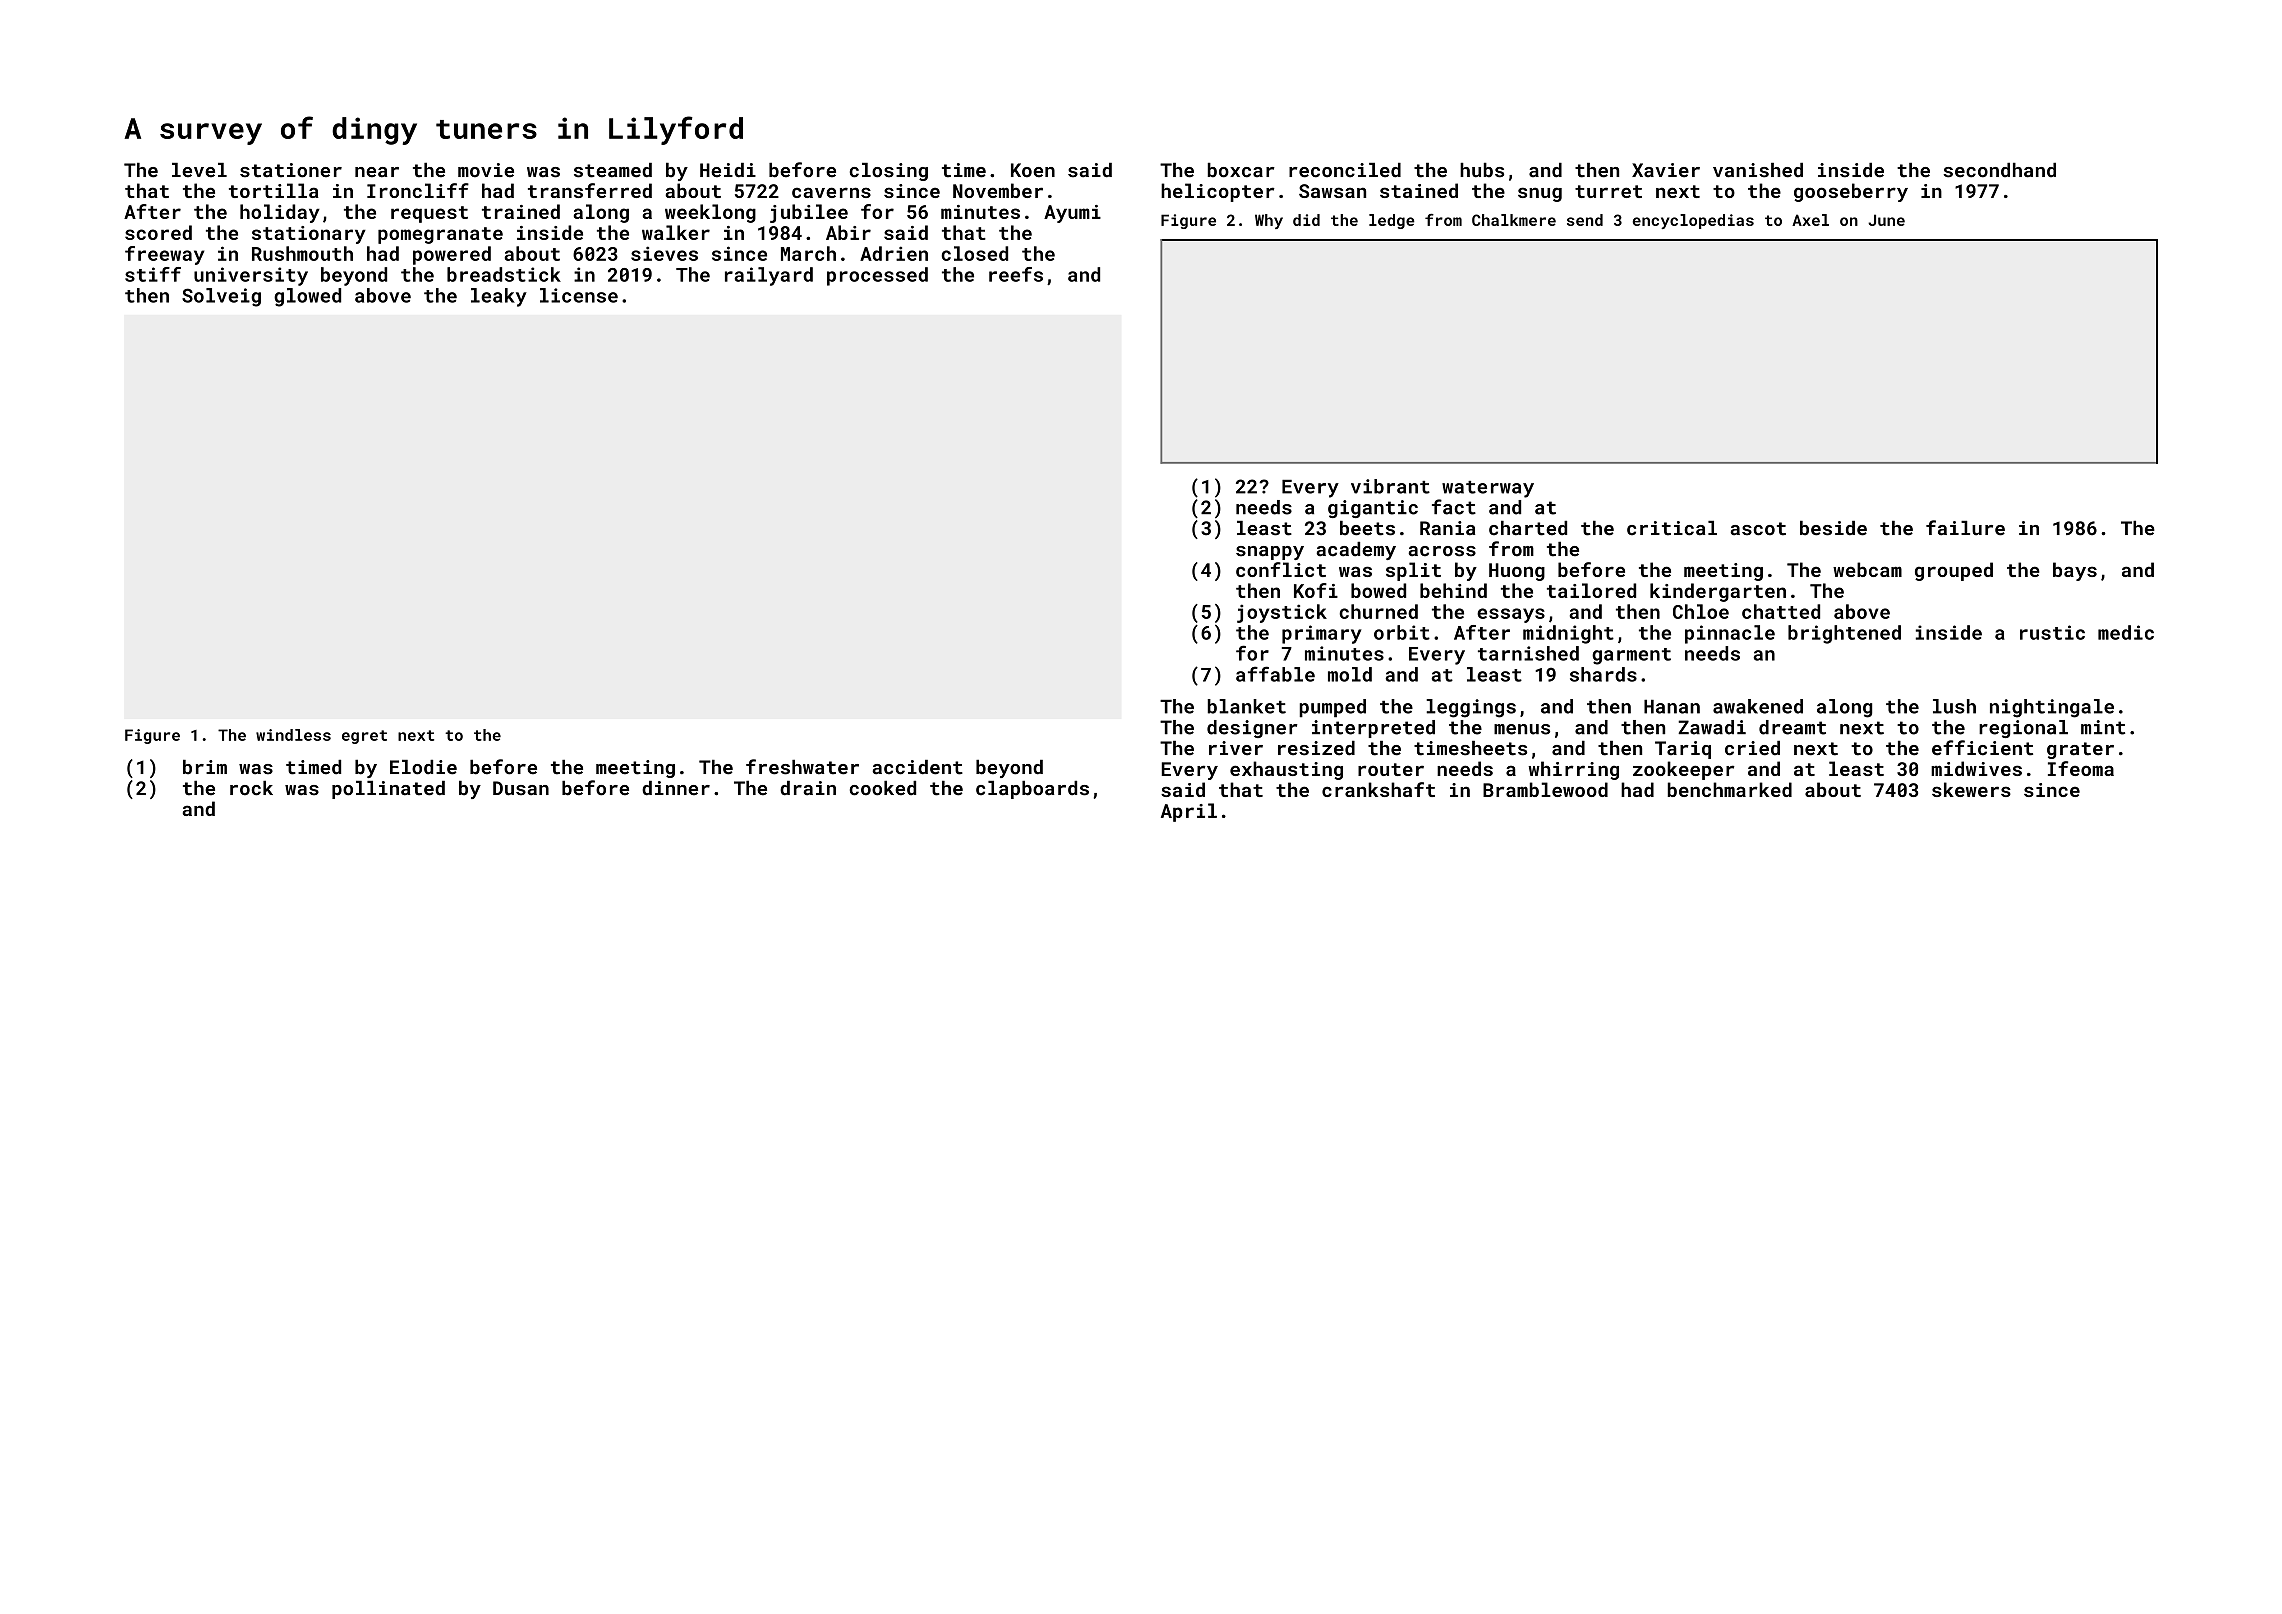  Describe the element at coordinates (1390, 486) in the screenshot. I see `vibrant` at that location.
